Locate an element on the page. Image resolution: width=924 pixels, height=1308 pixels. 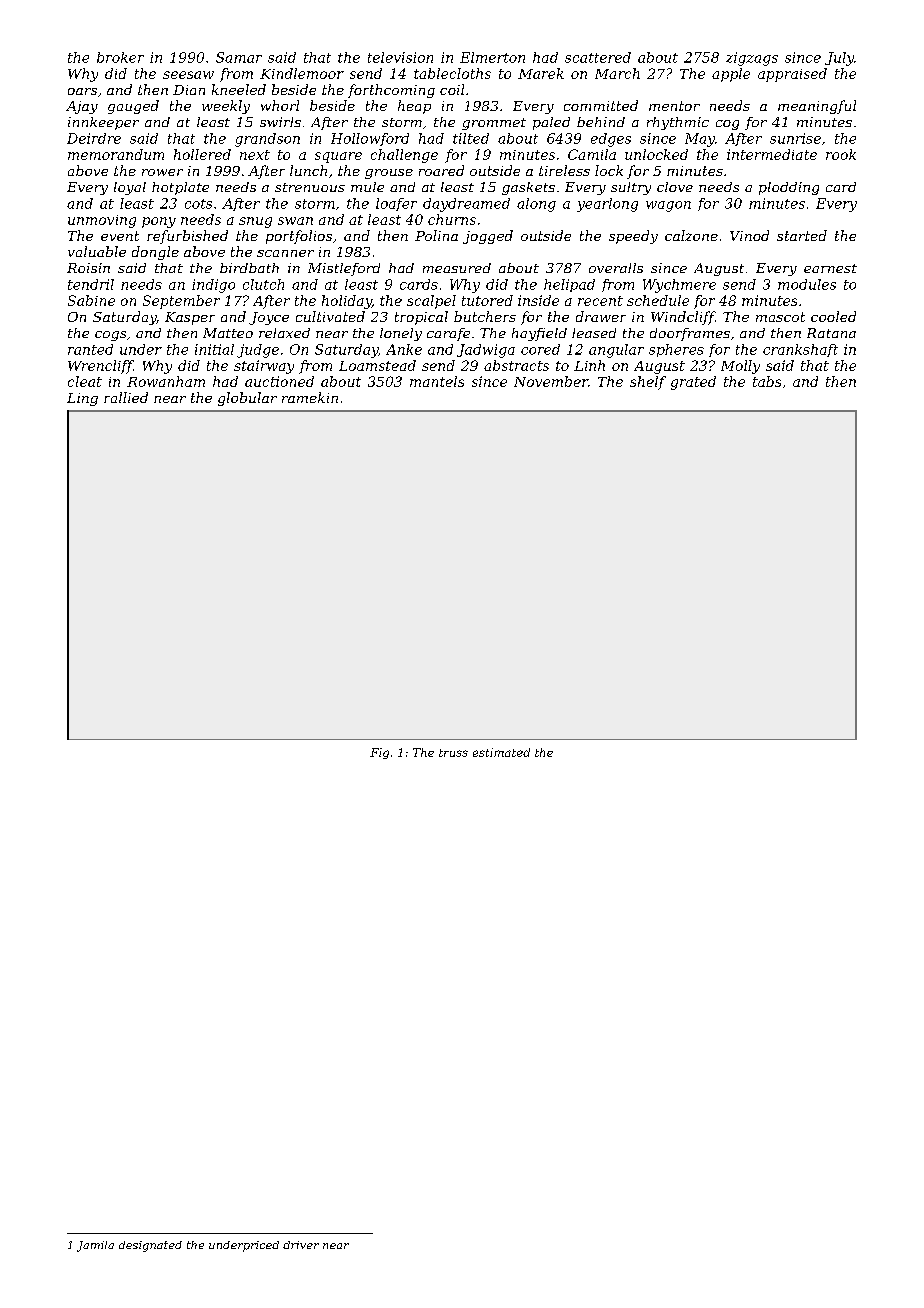
zigzags is located at coordinates (752, 59).
